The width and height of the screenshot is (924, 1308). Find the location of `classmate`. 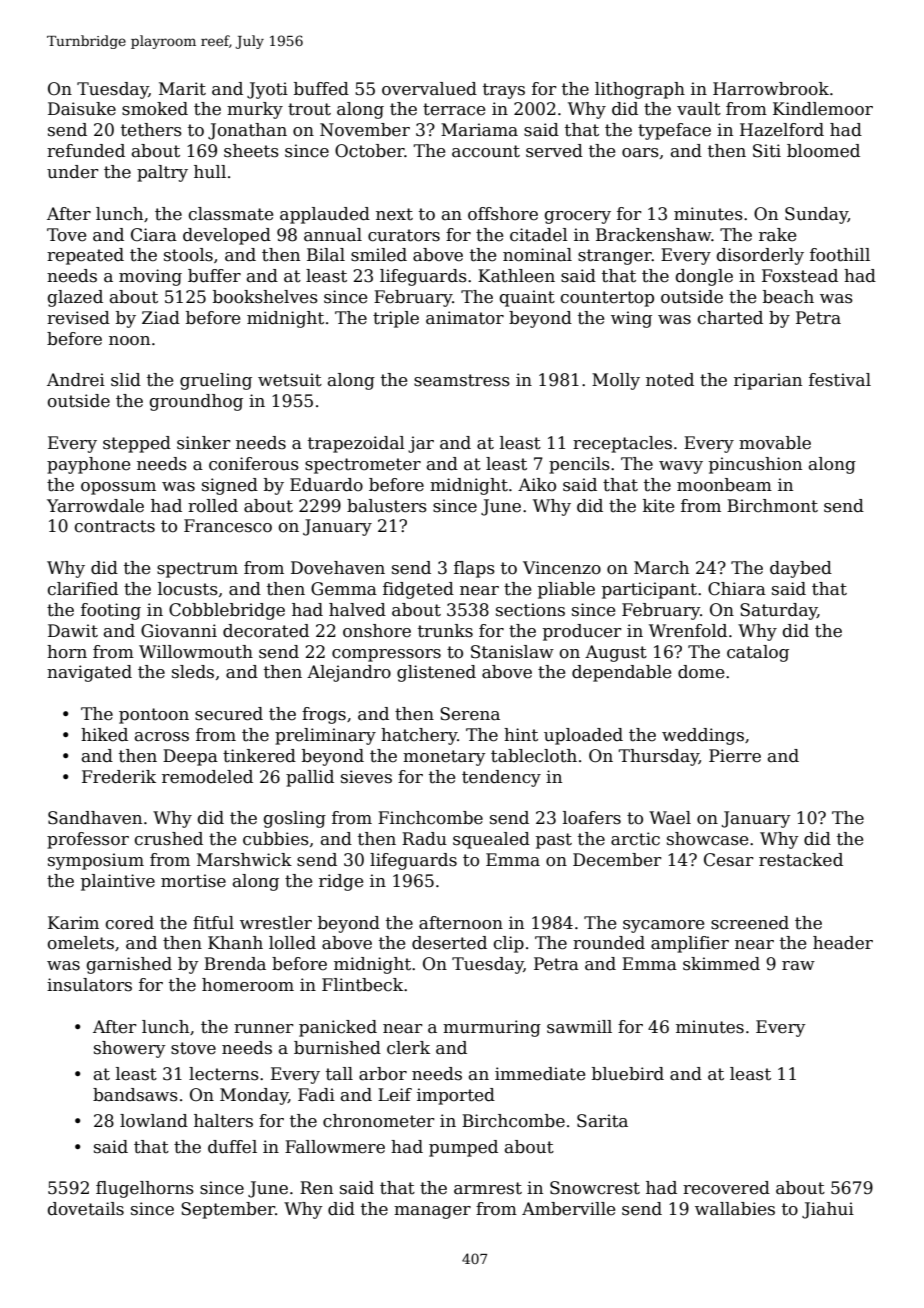

classmate is located at coordinates (231, 214).
